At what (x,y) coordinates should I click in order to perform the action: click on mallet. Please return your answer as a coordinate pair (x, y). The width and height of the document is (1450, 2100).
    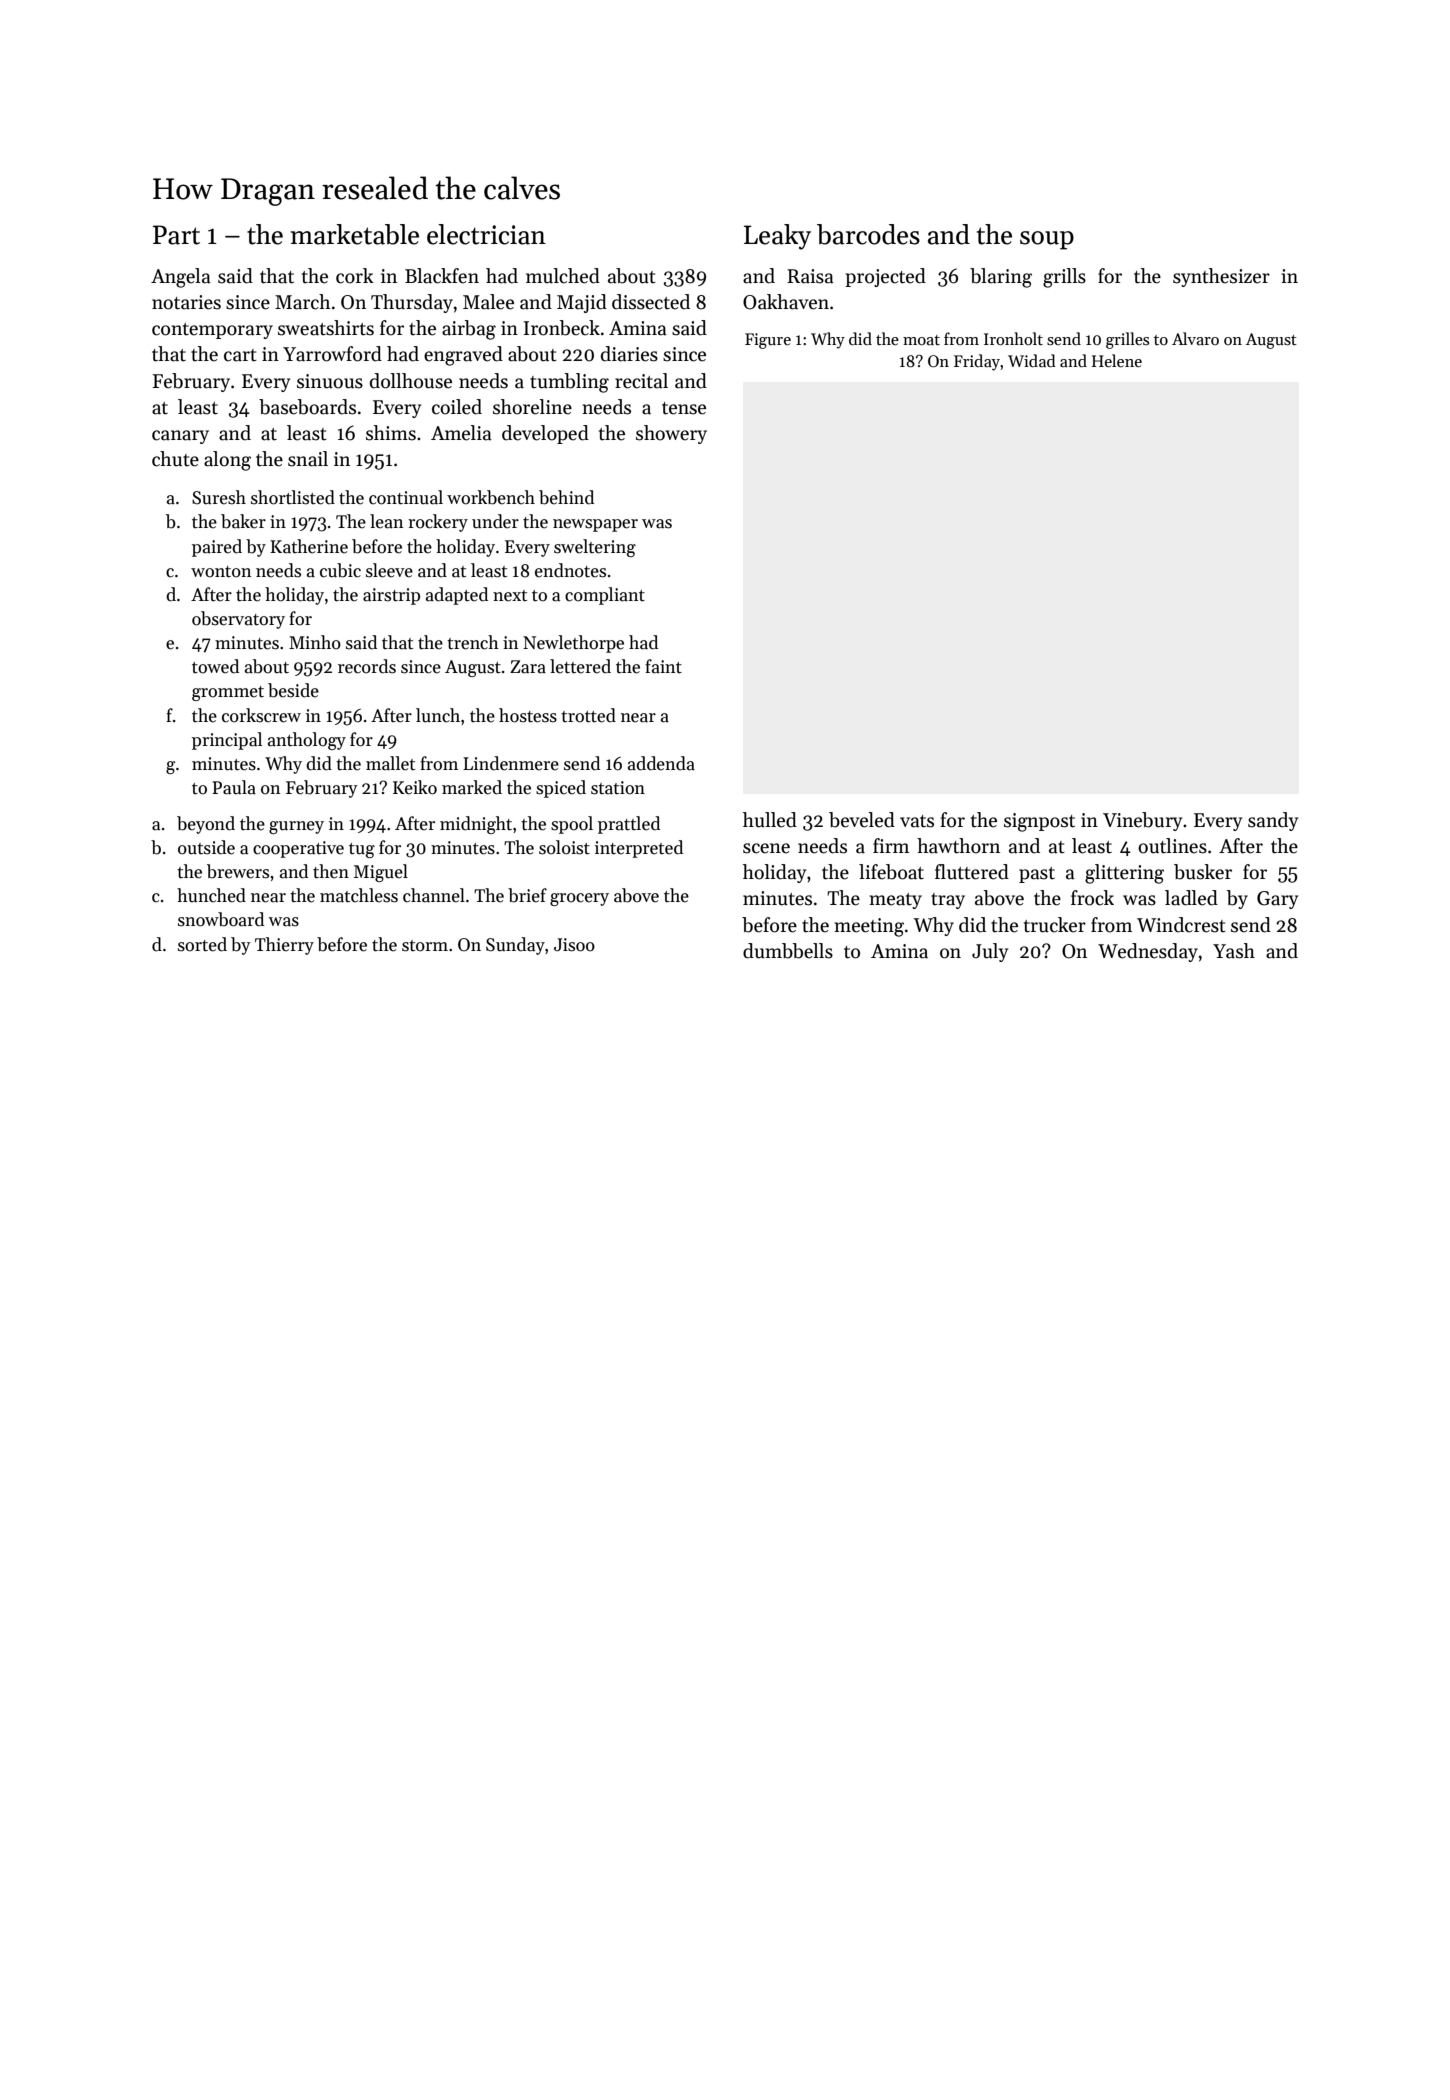
    Looking at the image, I should click on (390, 763).
